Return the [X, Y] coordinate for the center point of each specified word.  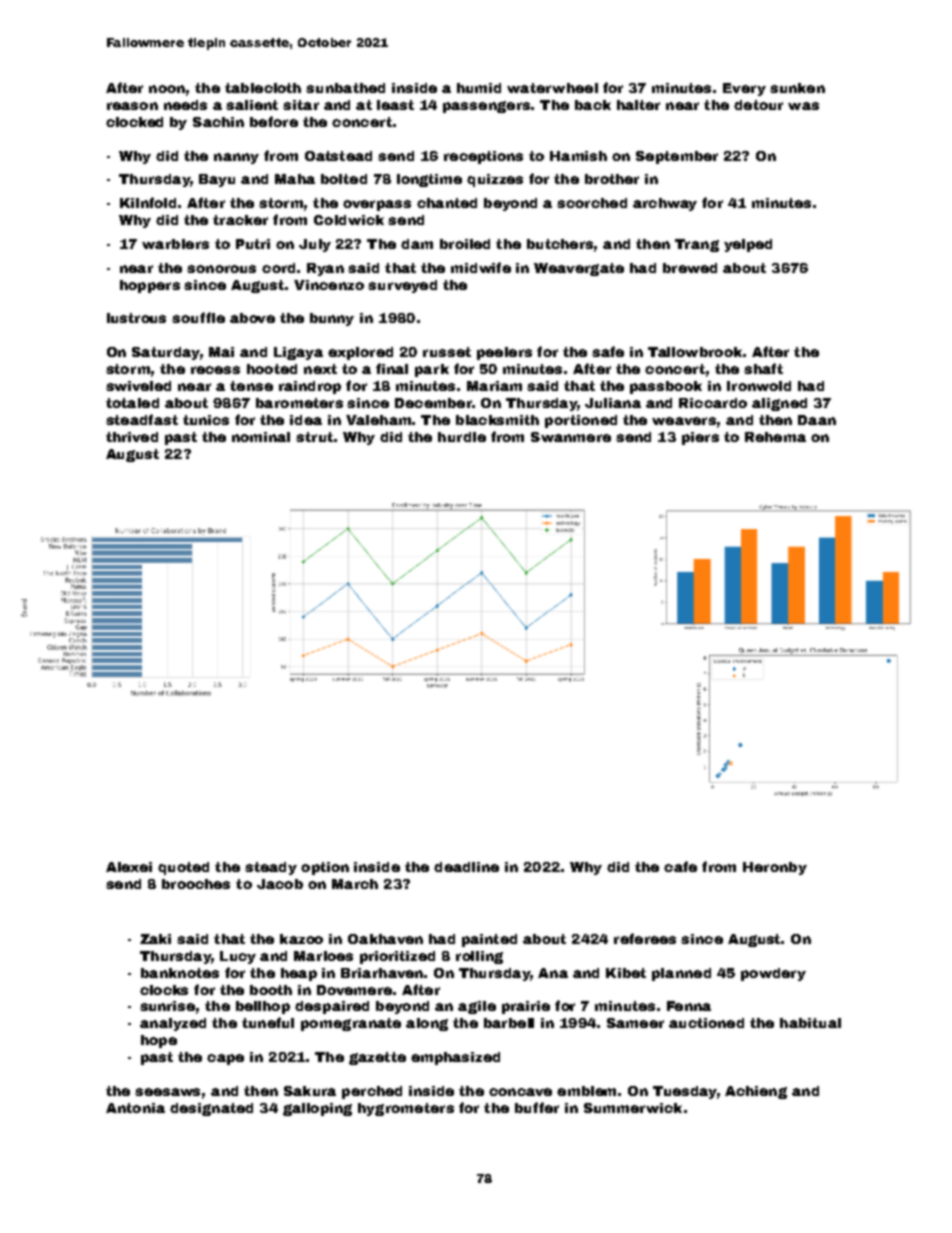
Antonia [135, 1108]
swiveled [138, 386]
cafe [680, 866]
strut [314, 437]
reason [132, 106]
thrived [132, 437]
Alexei [129, 867]
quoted [183, 868]
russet [447, 352]
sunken [797, 88]
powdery [773, 974]
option [325, 868]
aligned [779, 404]
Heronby [775, 868]
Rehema [775, 437]
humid [479, 88]
